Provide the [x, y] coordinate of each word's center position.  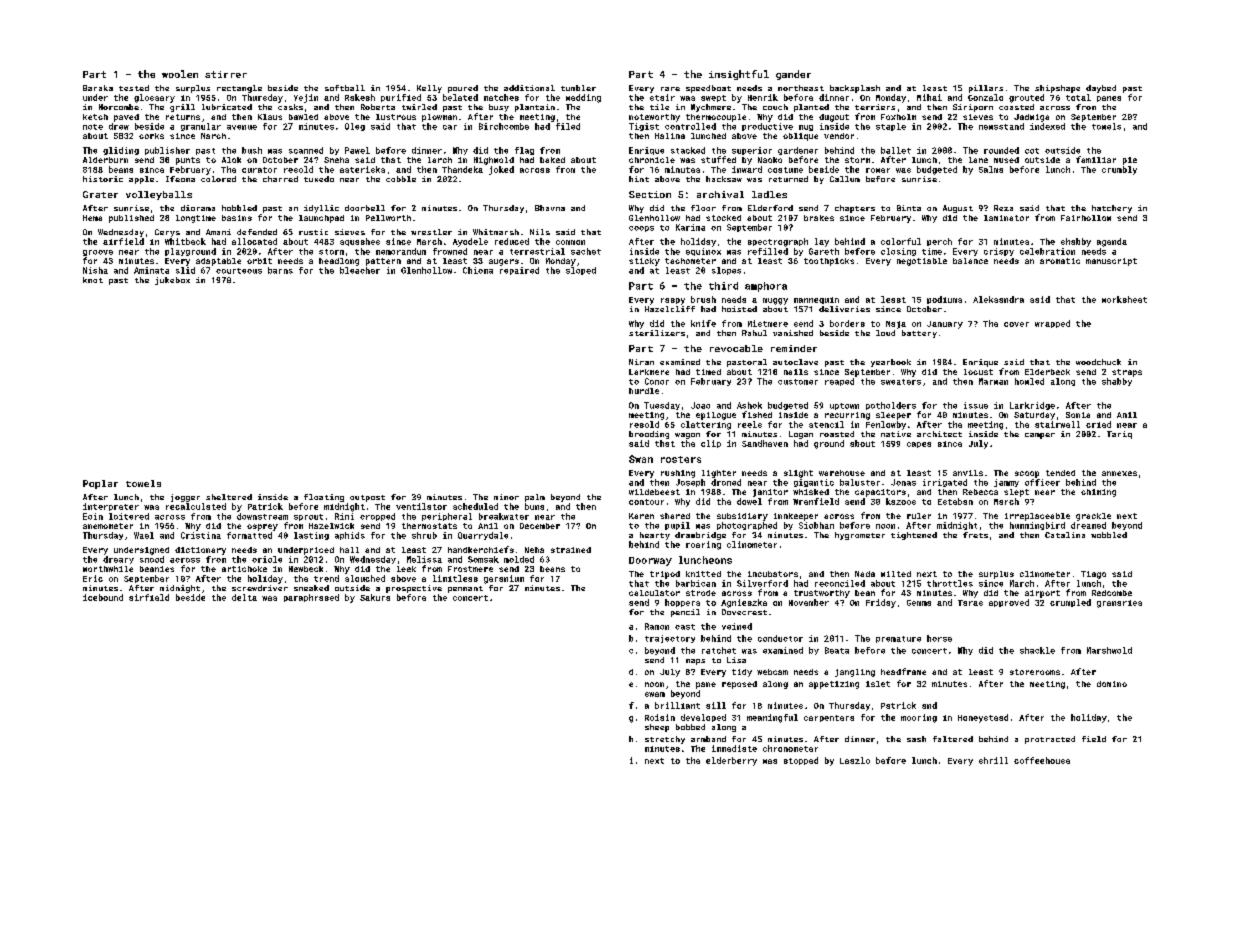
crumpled [1070, 603]
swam [655, 694]
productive [767, 127]
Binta [909, 208]
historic [103, 179]
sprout [308, 517]
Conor [657, 381]
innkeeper [796, 517]
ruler [919, 516]
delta [244, 597]
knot [93, 280]
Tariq [1119, 435]
